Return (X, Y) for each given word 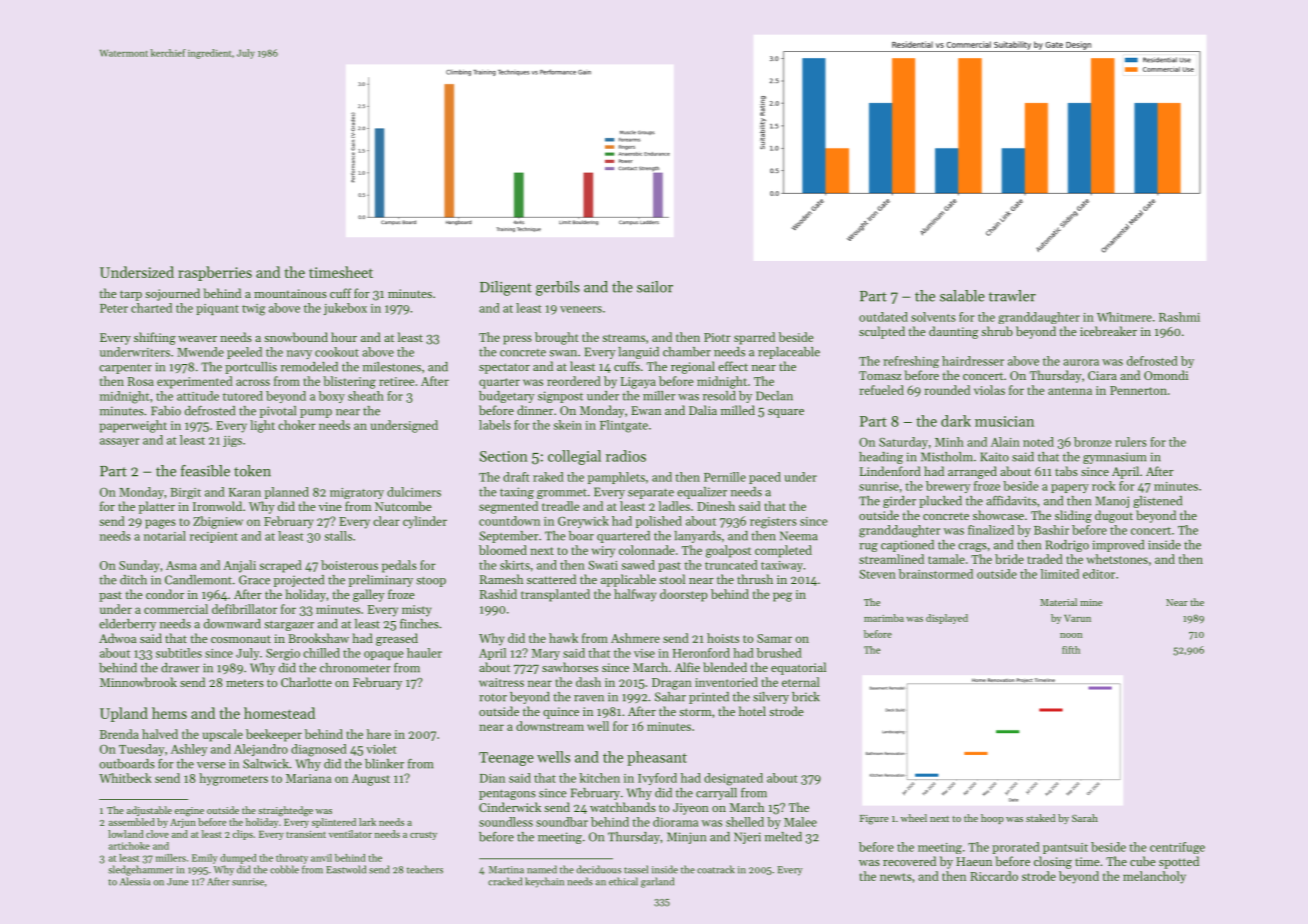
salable (962, 296)
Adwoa (117, 638)
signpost (560, 397)
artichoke (129, 846)
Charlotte (306, 682)
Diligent (506, 288)
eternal (801, 682)
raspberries (215, 273)
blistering (349, 382)
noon (1071, 635)
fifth (1071, 650)
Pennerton (1138, 390)
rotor (493, 698)
